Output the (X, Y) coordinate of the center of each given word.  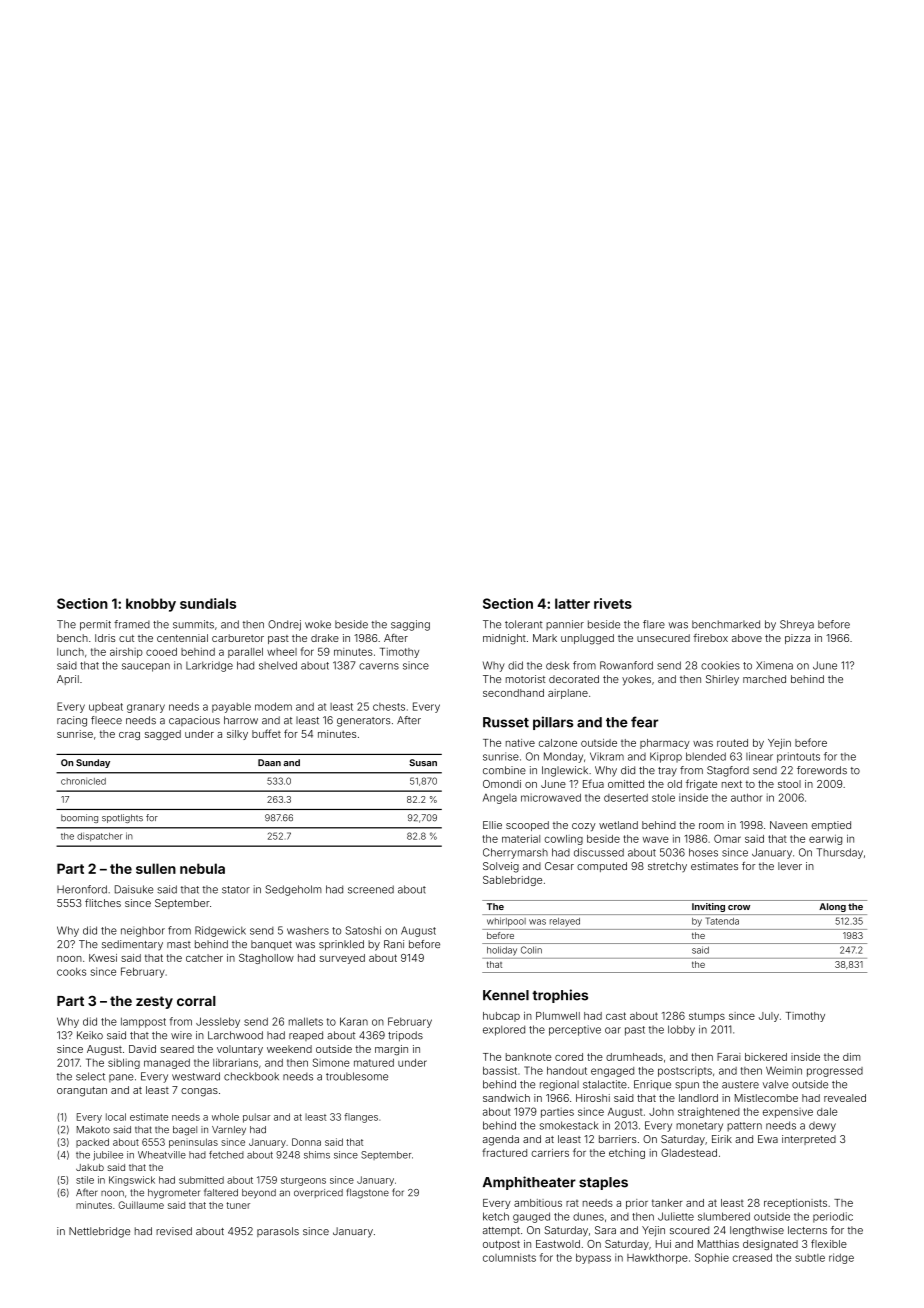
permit (95, 625)
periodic (833, 1217)
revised (174, 1231)
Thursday (839, 853)
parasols (278, 1232)
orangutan (82, 1091)
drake (325, 638)
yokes (636, 680)
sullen (156, 868)
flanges (361, 1118)
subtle (810, 1258)
